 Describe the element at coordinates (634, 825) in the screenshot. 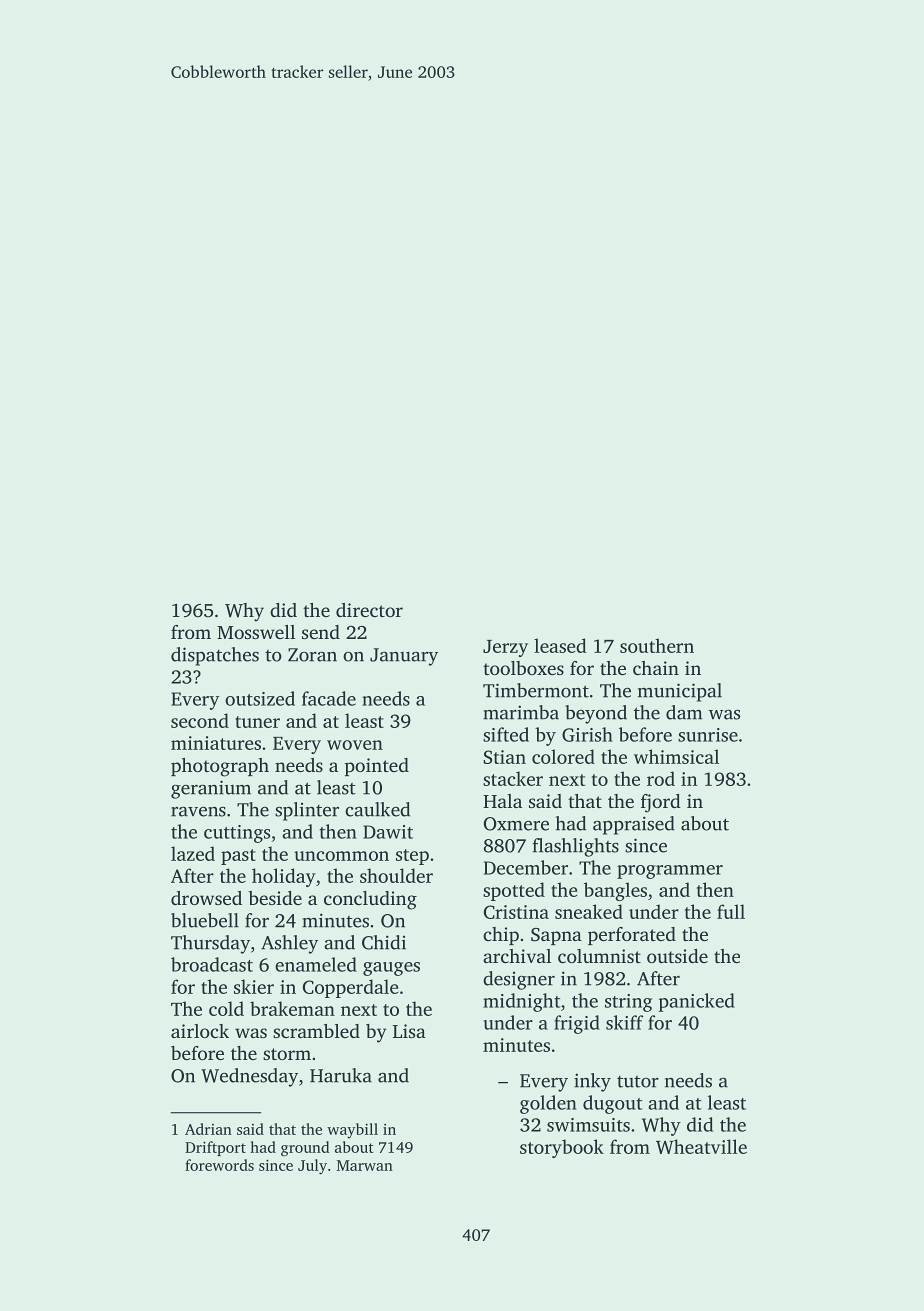

I see `appraised` at that location.
